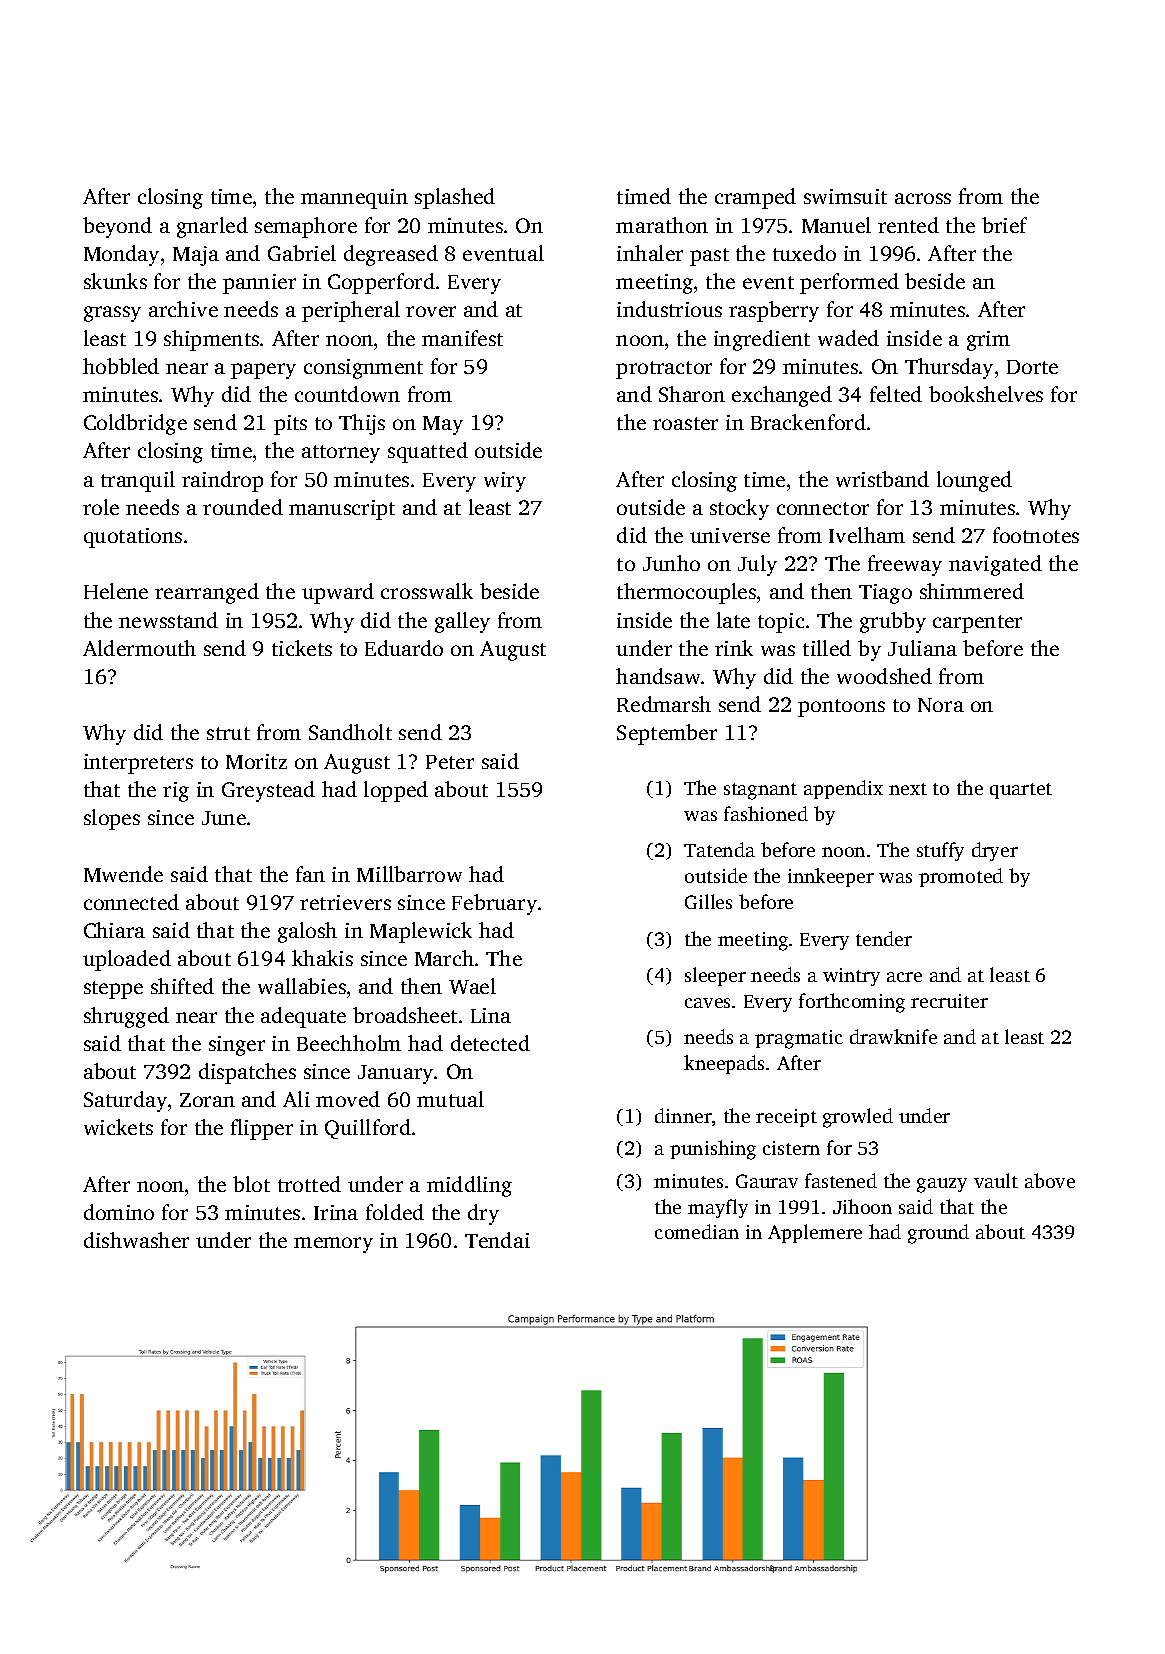  I want to click on grubby, so click(893, 622).
